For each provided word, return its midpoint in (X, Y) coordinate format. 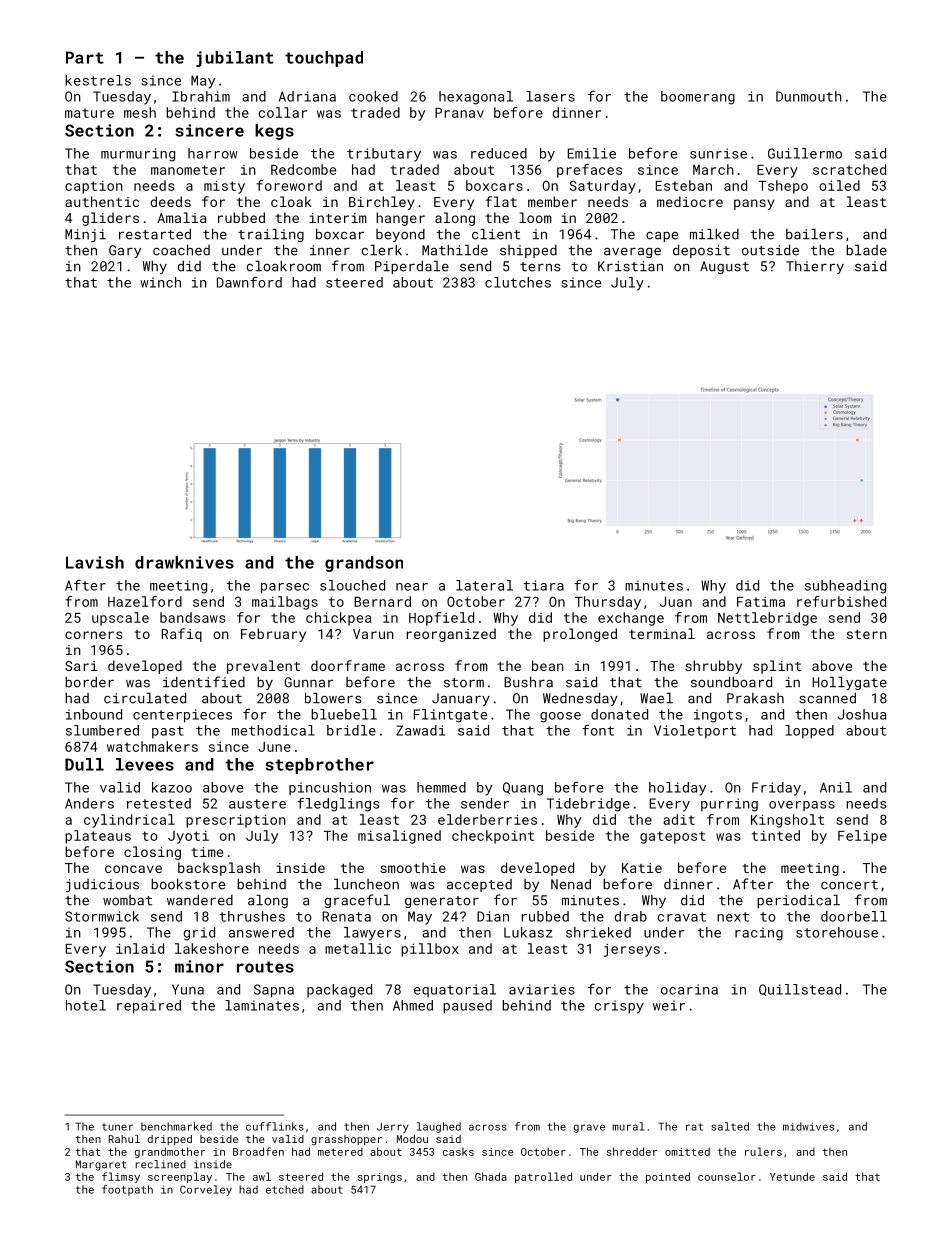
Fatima (761, 602)
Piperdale (412, 267)
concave (133, 869)
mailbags (285, 603)
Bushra (528, 682)
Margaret (101, 1165)
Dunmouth (809, 96)
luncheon (366, 884)
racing (759, 934)
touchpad (324, 59)
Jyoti (188, 837)
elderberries (487, 819)
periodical (798, 901)
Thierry (815, 267)
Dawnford (249, 282)
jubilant (235, 59)
